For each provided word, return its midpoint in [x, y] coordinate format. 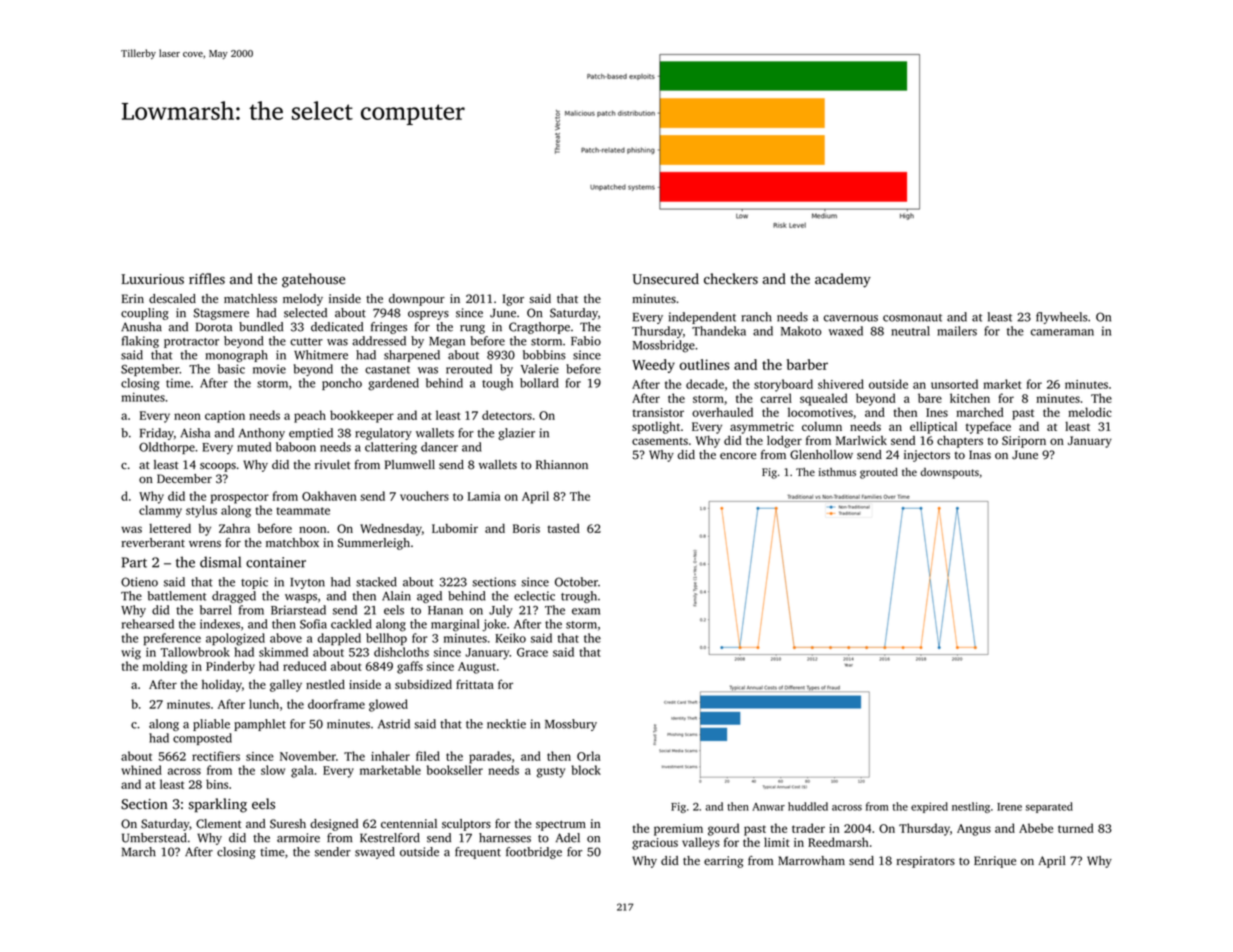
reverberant [153, 542]
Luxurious [152, 279]
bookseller [455, 770]
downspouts [949, 473]
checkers [731, 279]
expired [929, 807]
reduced [304, 666]
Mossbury [571, 725]
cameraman [1062, 332]
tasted [564, 528]
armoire [298, 838]
